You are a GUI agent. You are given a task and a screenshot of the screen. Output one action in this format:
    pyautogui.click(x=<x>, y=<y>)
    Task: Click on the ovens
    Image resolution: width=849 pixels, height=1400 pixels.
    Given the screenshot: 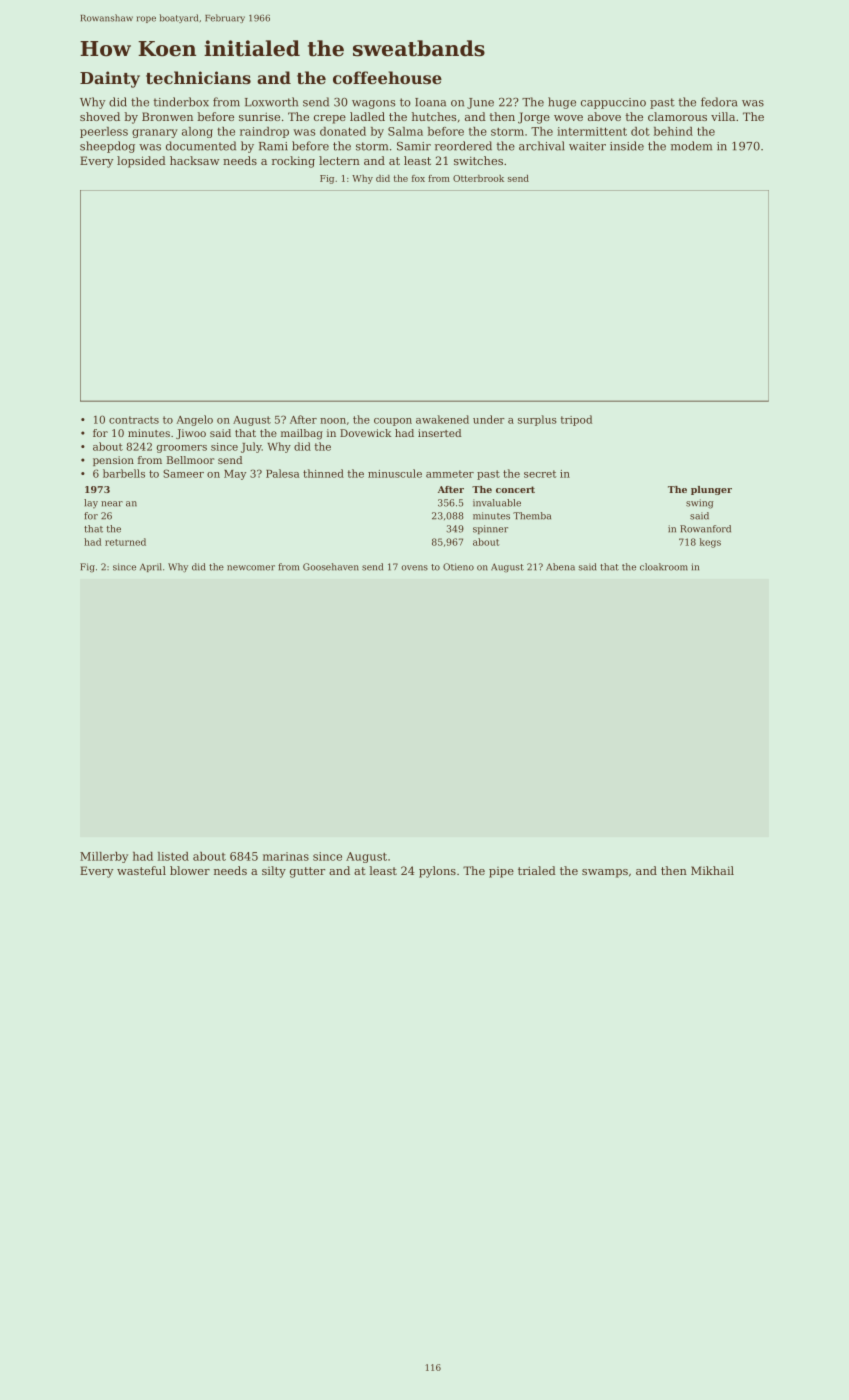 What is the action you would take?
    pyautogui.click(x=414, y=568)
